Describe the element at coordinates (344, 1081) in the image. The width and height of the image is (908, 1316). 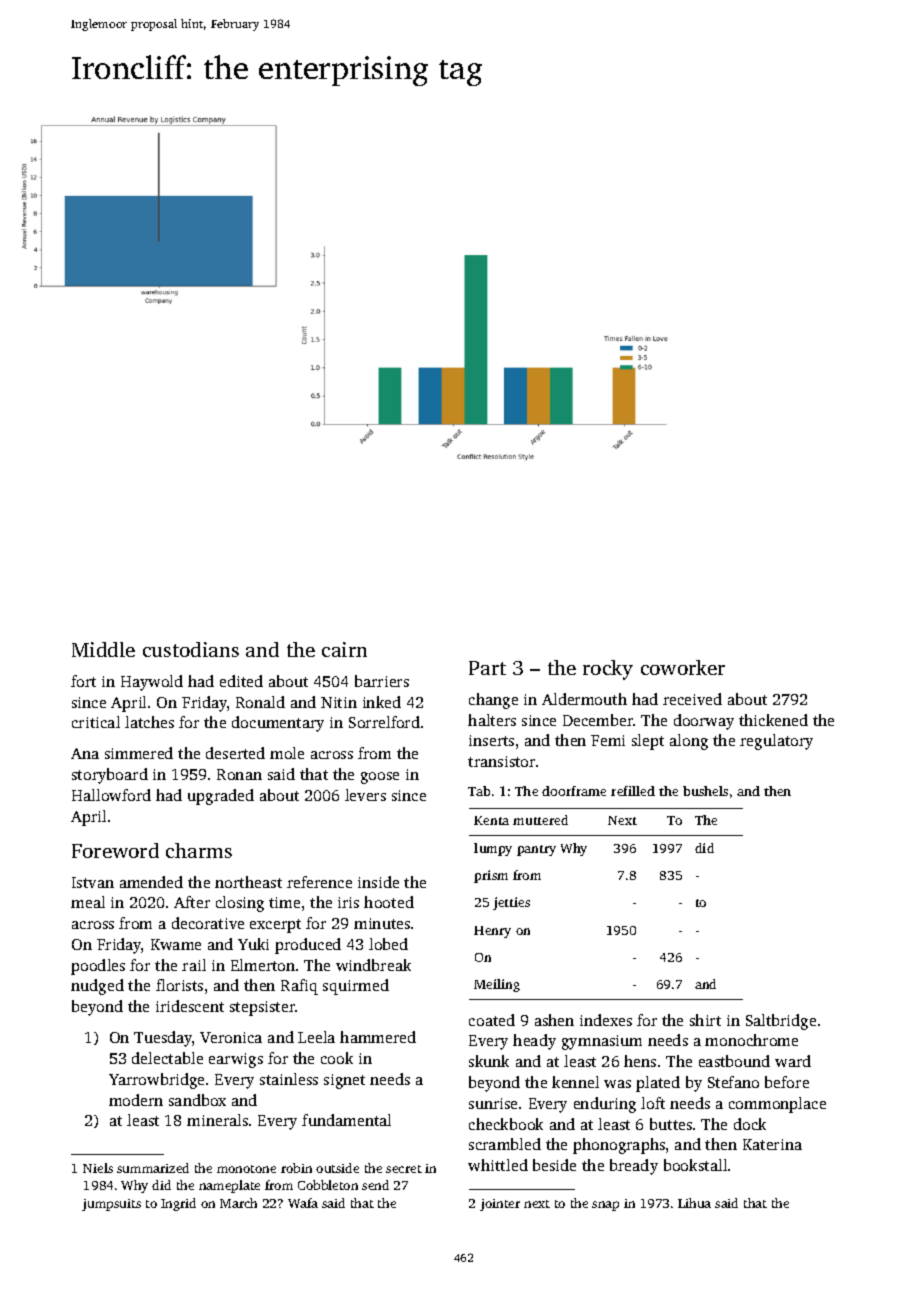
I see `signet` at that location.
